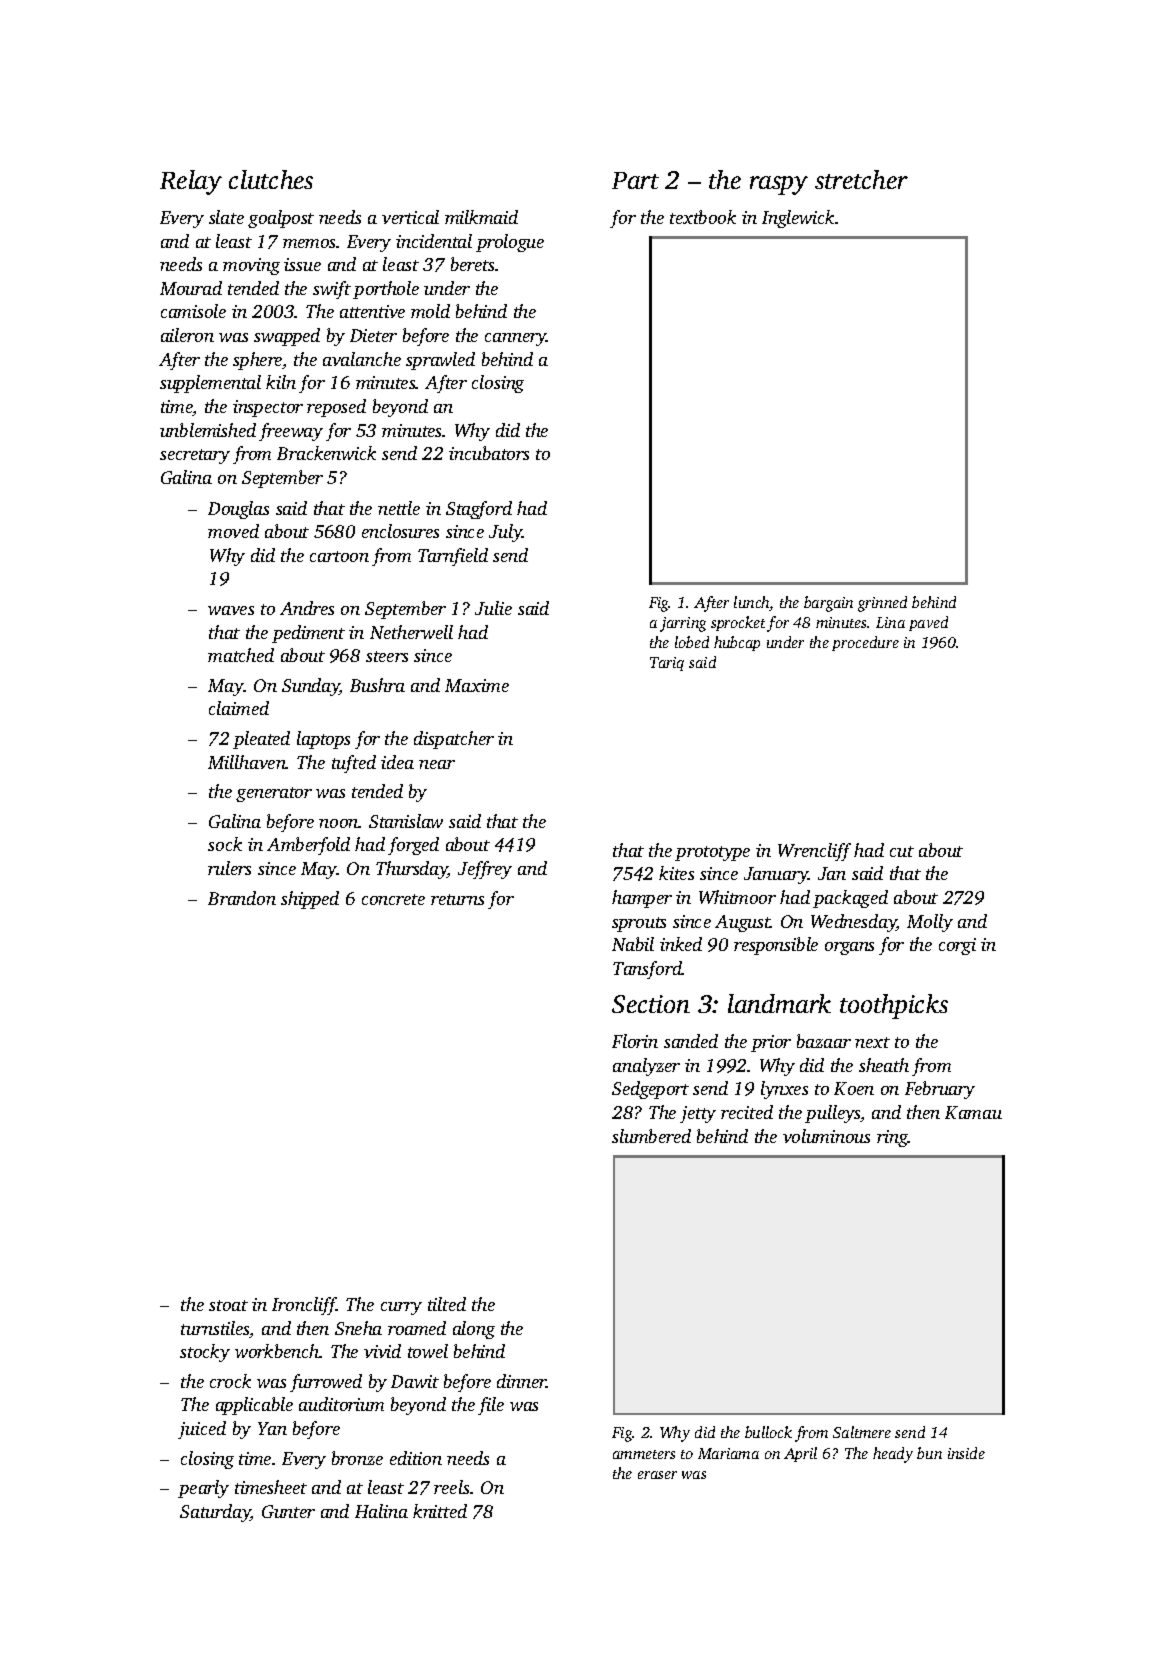 The image size is (1165, 1654). I want to click on July, so click(506, 533).
